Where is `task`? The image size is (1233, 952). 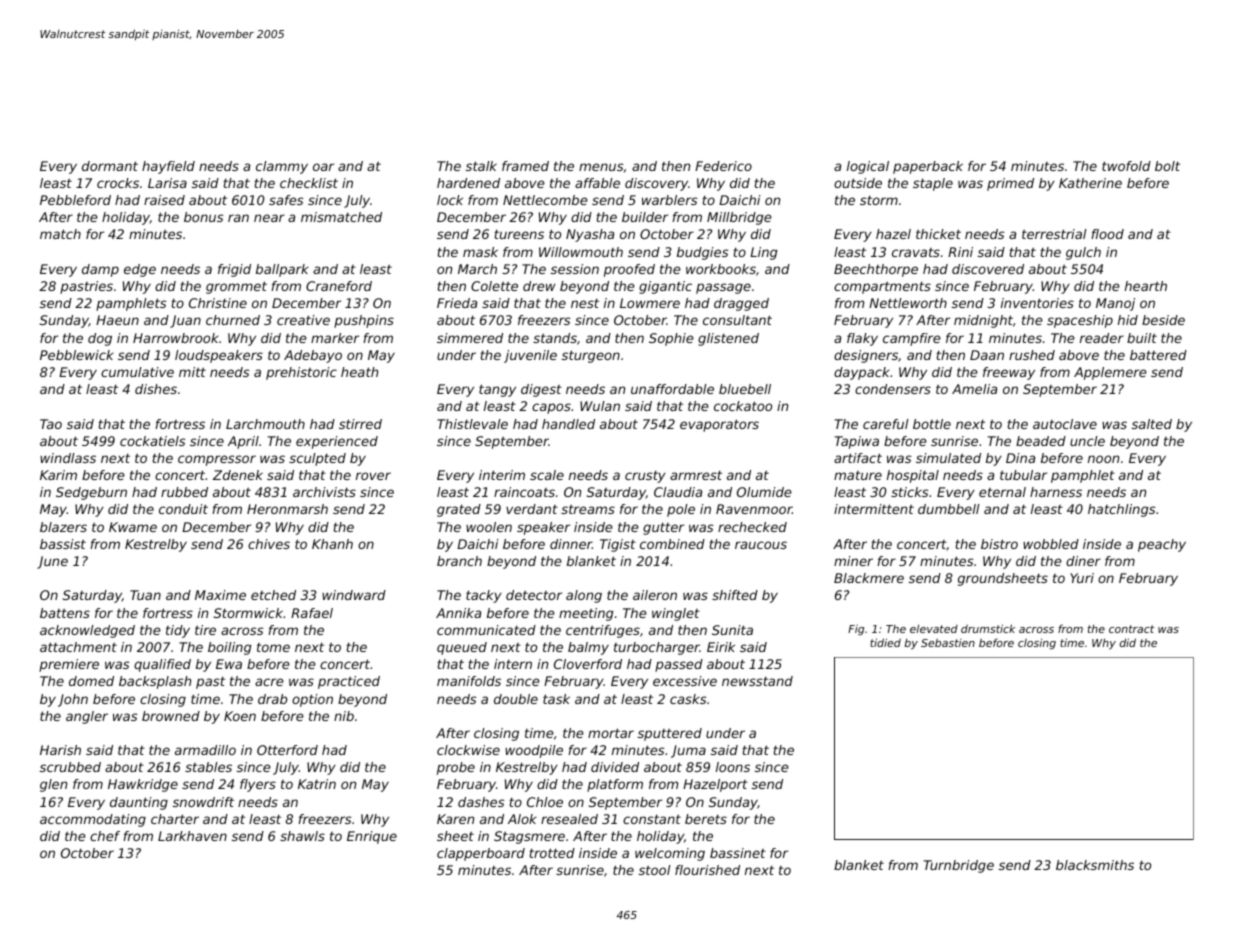 task is located at coordinates (556, 699).
